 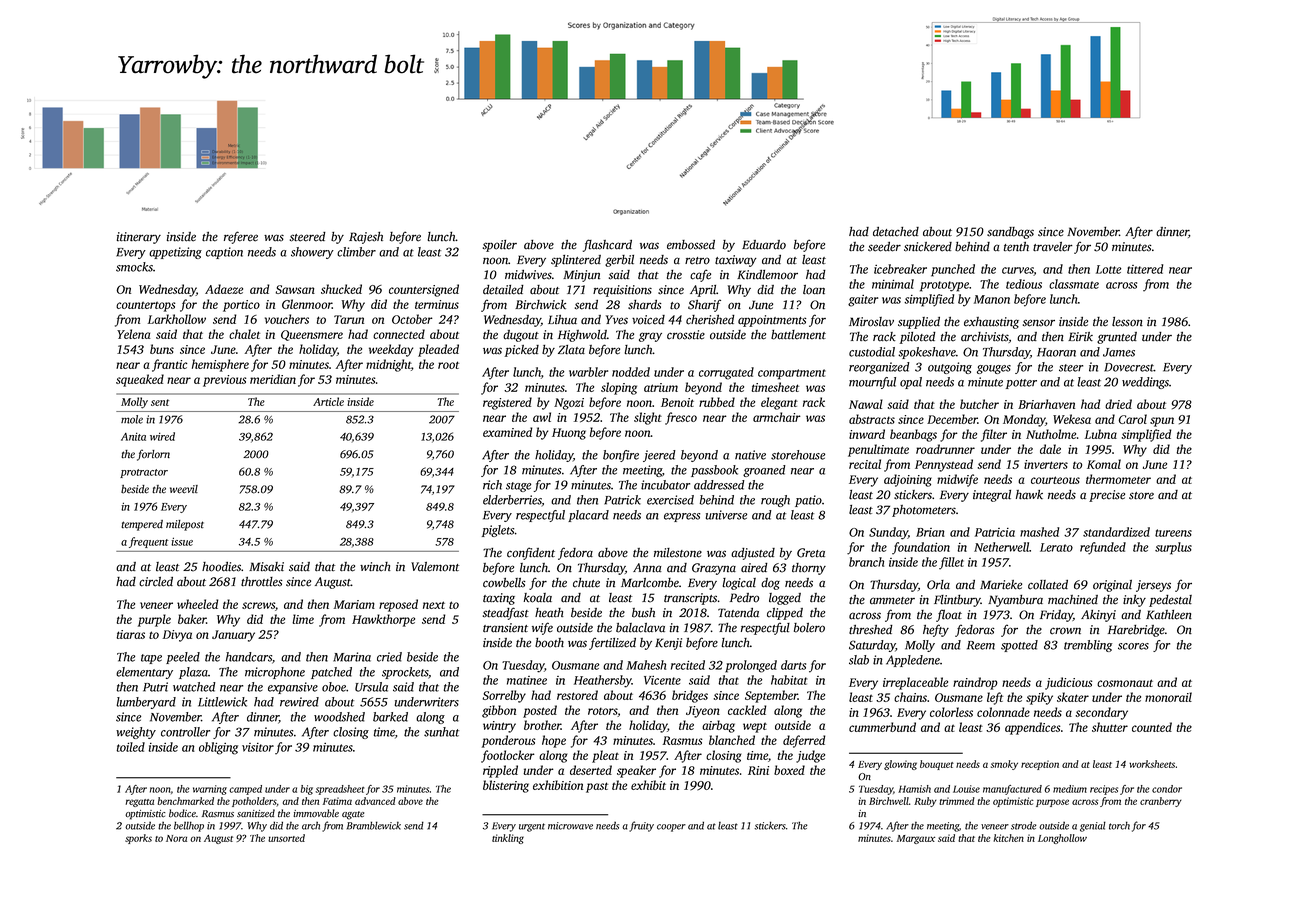 What do you see at coordinates (286, 838) in the document?
I see `unsorted` at bounding box center [286, 838].
